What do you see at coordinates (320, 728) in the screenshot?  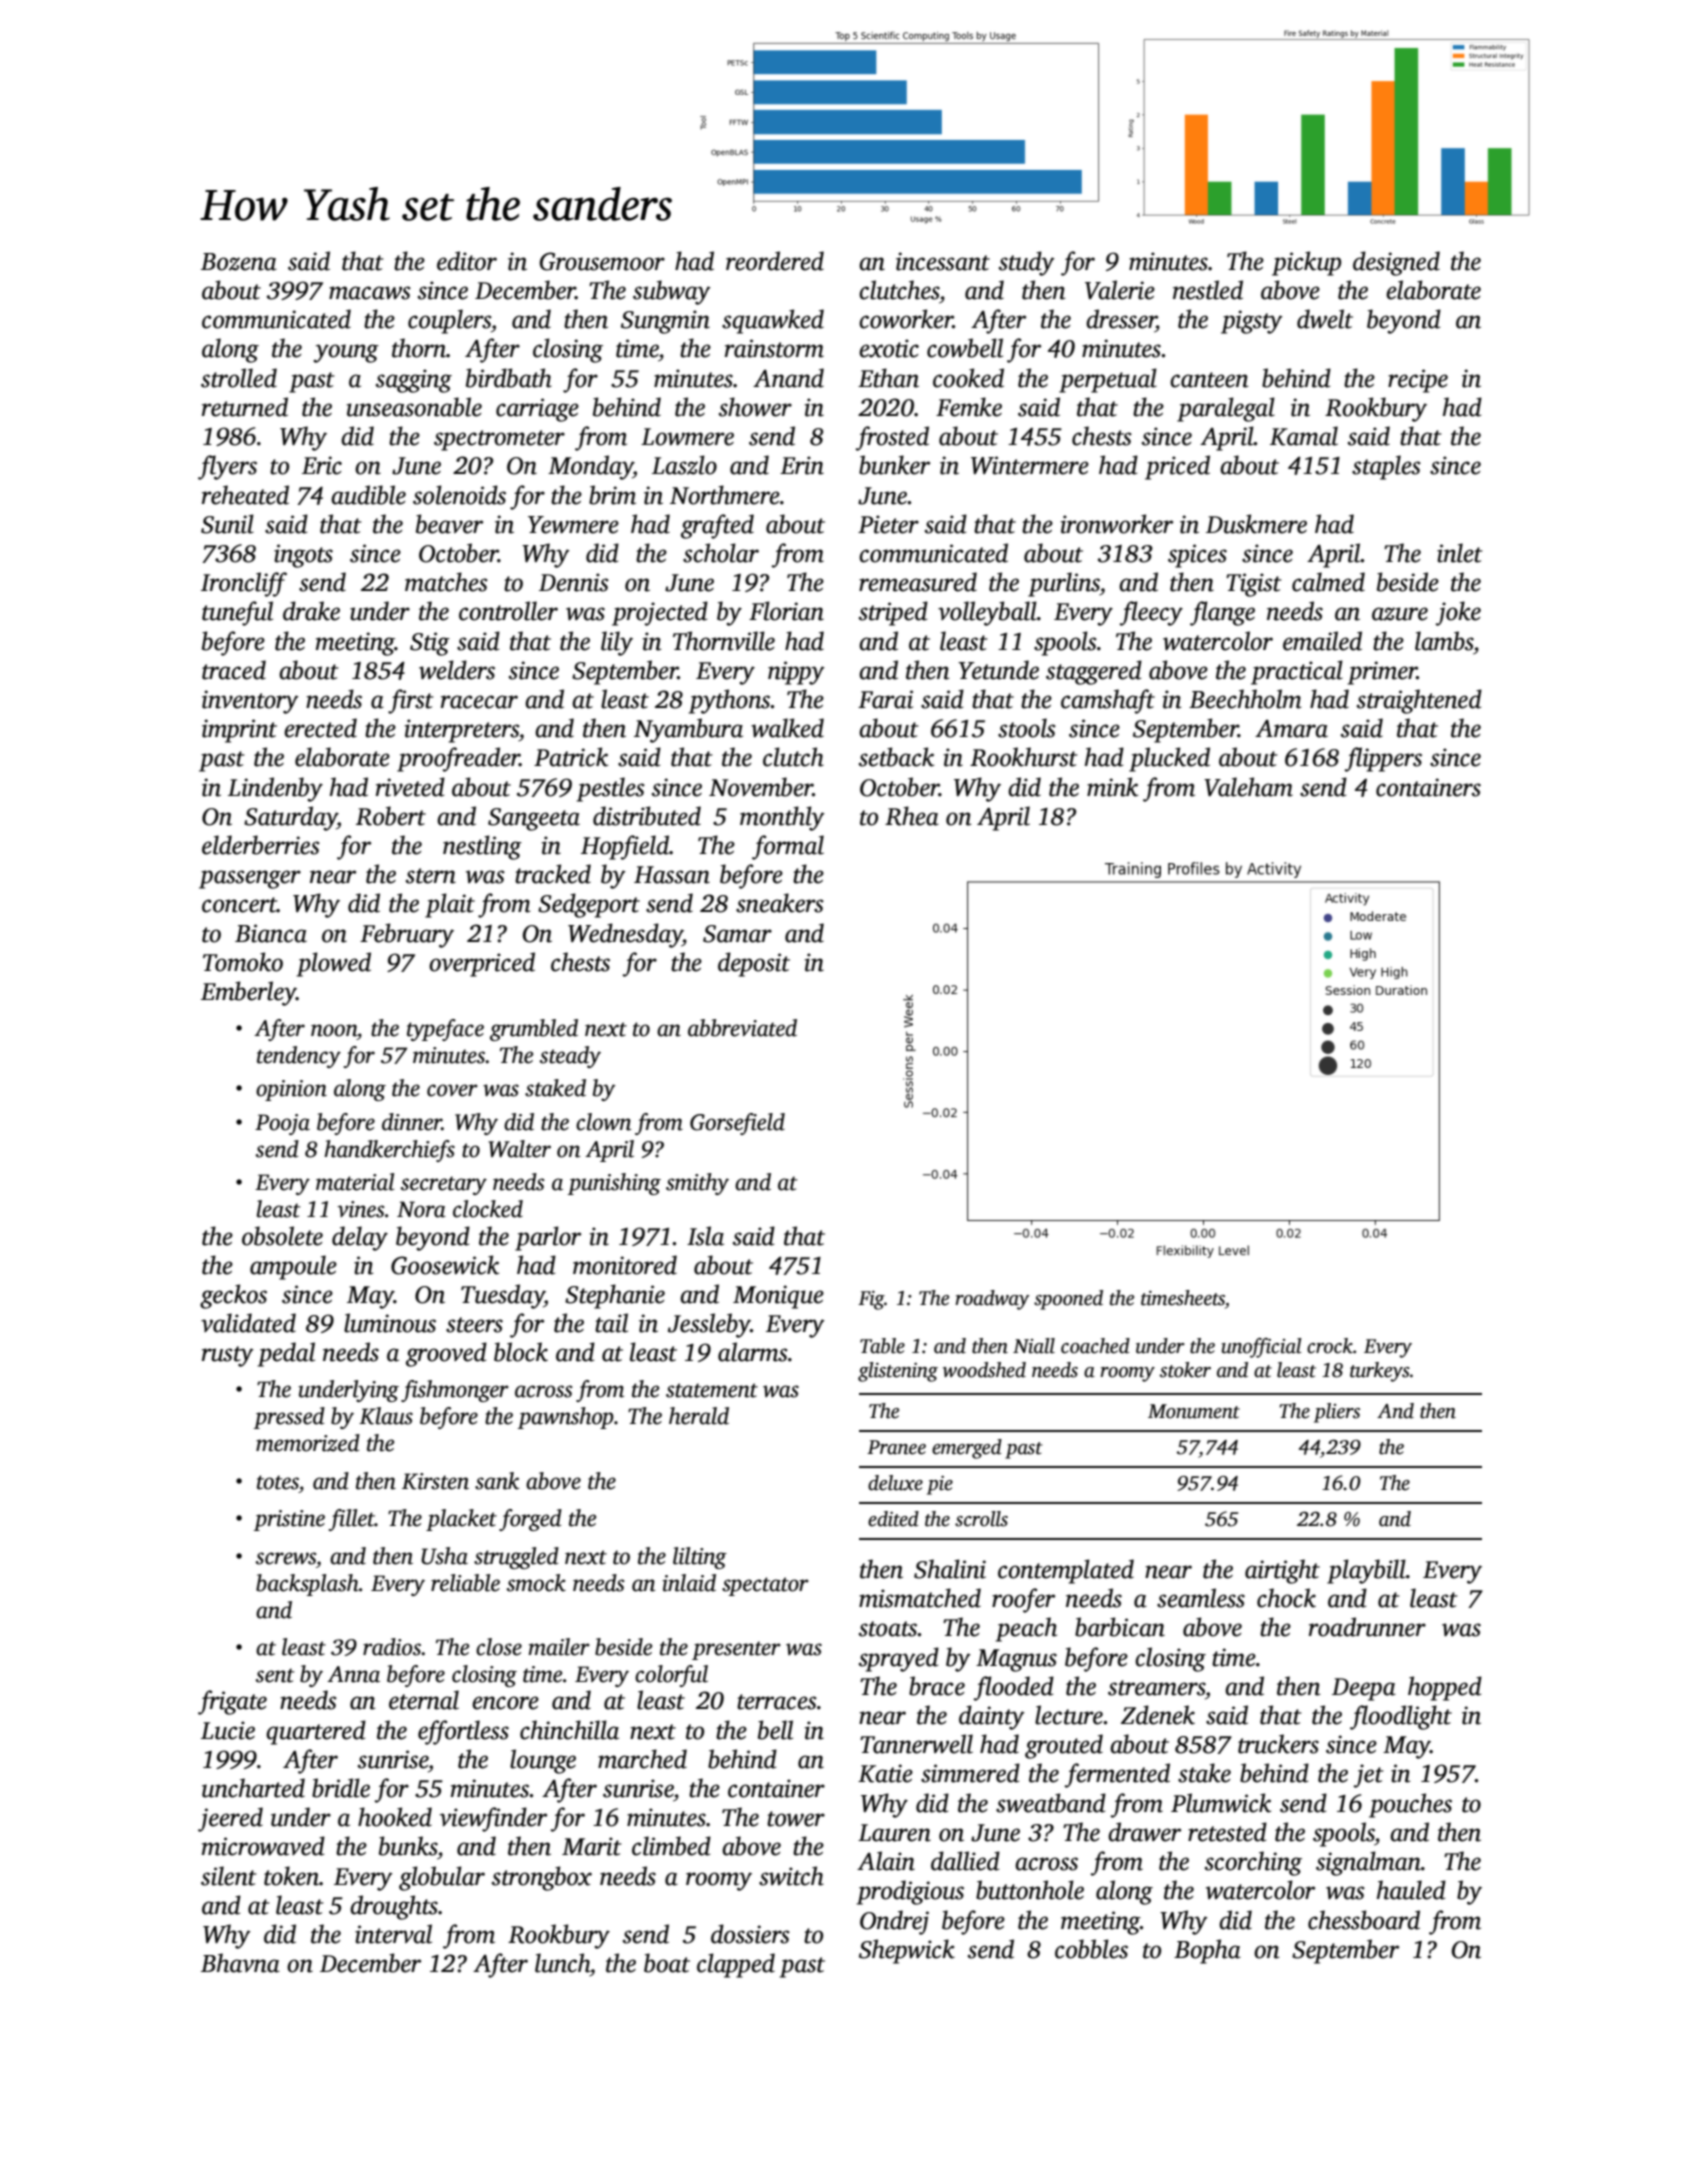 I see `erected` at bounding box center [320, 728].
